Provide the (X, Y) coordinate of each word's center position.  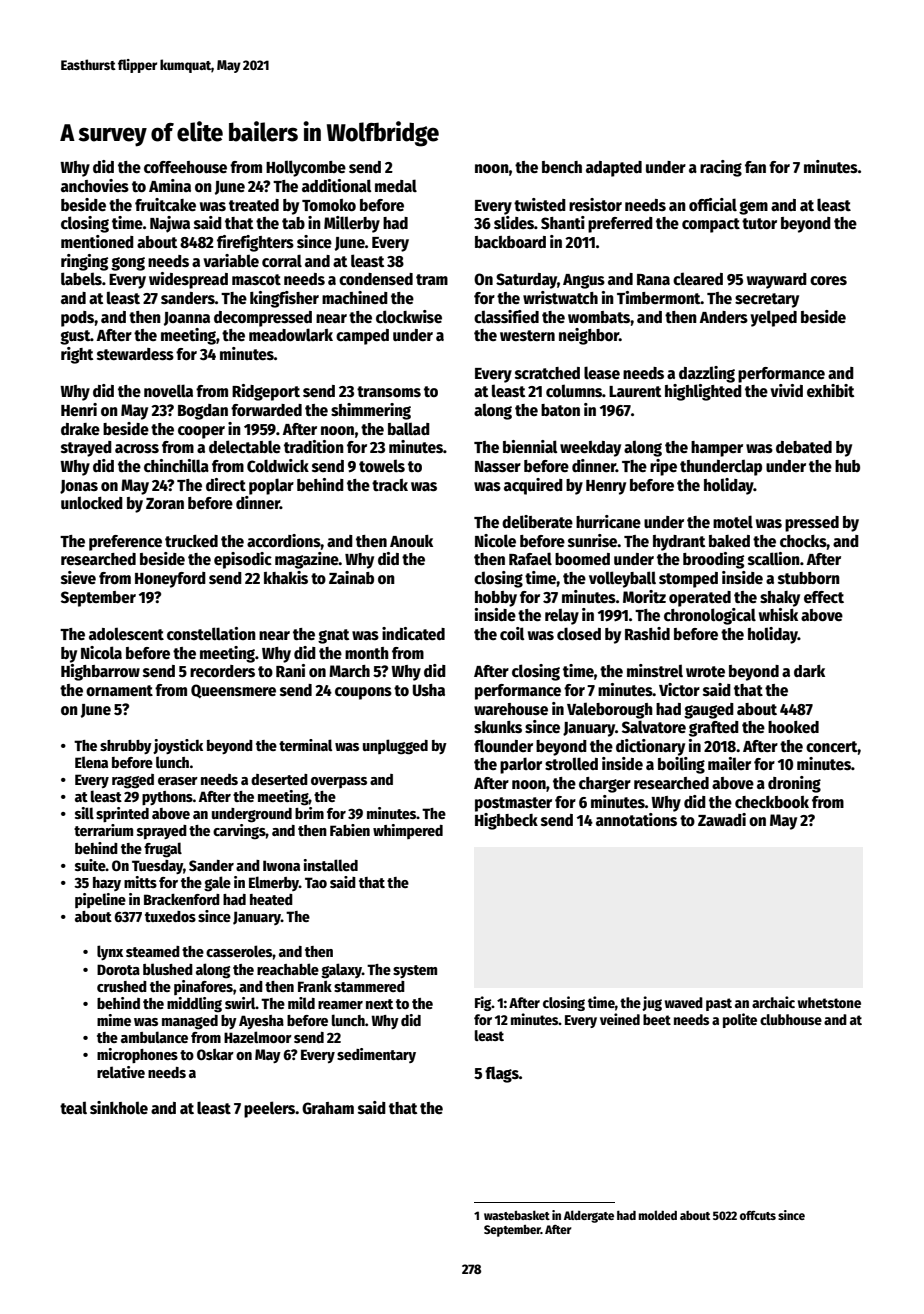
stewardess (135, 354)
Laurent (635, 391)
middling (194, 1005)
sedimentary (376, 1055)
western (527, 335)
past (719, 1004)
